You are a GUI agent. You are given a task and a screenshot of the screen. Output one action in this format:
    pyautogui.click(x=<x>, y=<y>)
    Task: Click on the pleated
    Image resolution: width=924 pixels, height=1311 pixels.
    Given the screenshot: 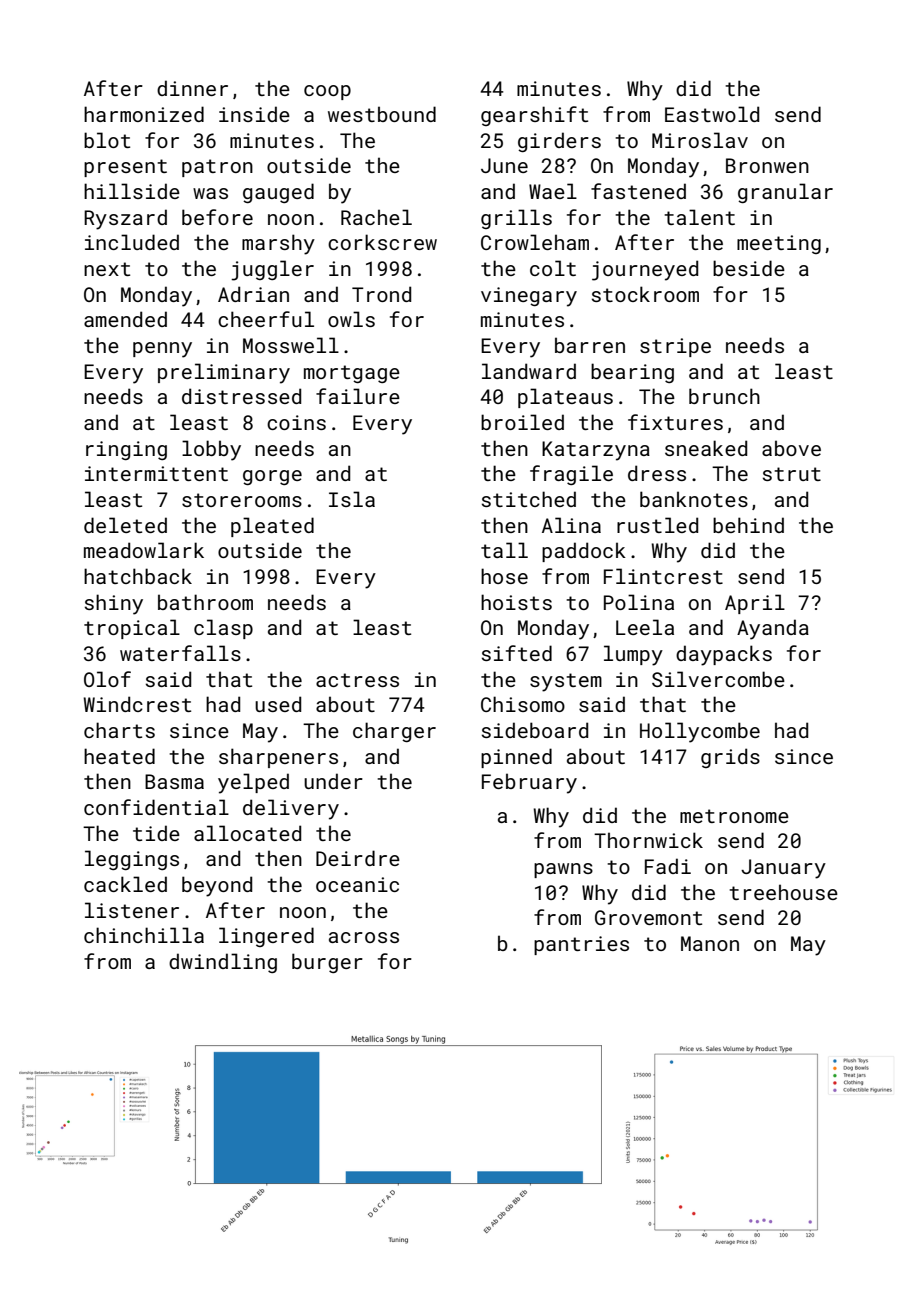 What is the action you would take?
    pyautogui.click(x=272, y=527)
